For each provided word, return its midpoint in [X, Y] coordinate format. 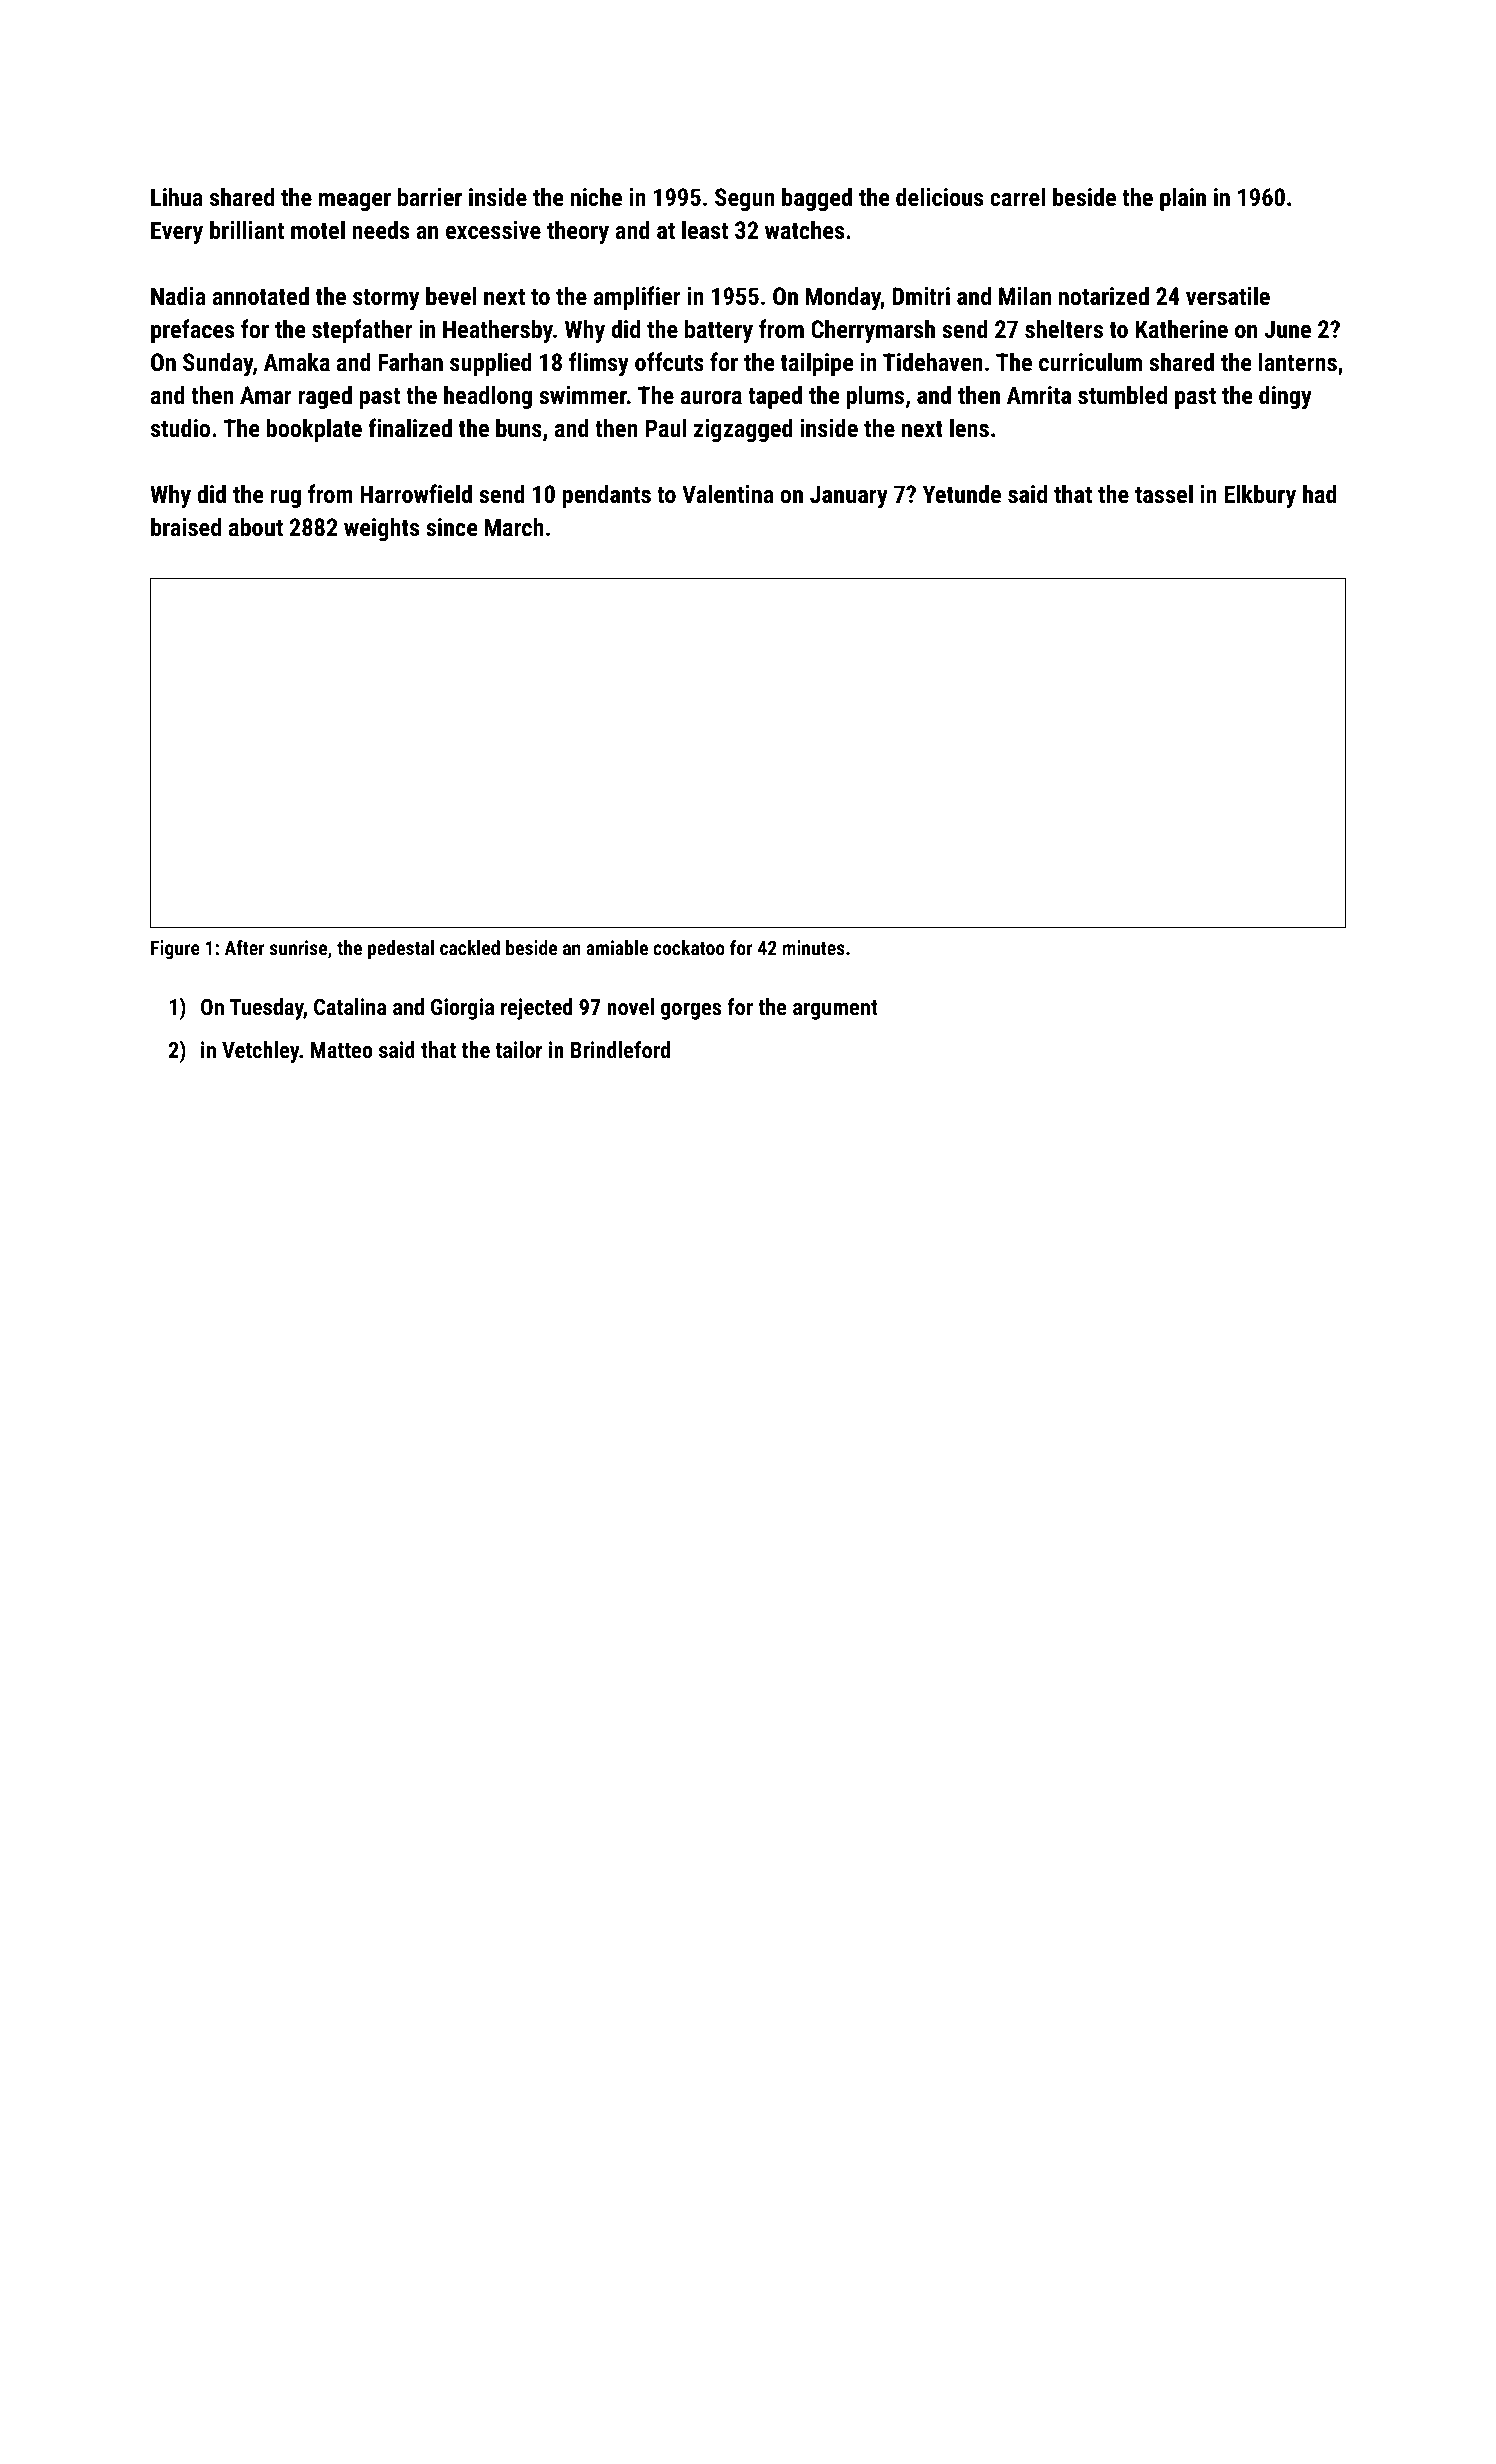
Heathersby [498, 331]
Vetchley [261, 1052]
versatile [1228, 295]
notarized [1104, 295]
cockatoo [689, 947]
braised [186, 526]
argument [835, 1010]
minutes [814, 947]
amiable [617, 947]
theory [578, 232]
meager [355, 202]
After [245, 947]
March [514, 526]
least [705, 229]
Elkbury [1260, 496]
